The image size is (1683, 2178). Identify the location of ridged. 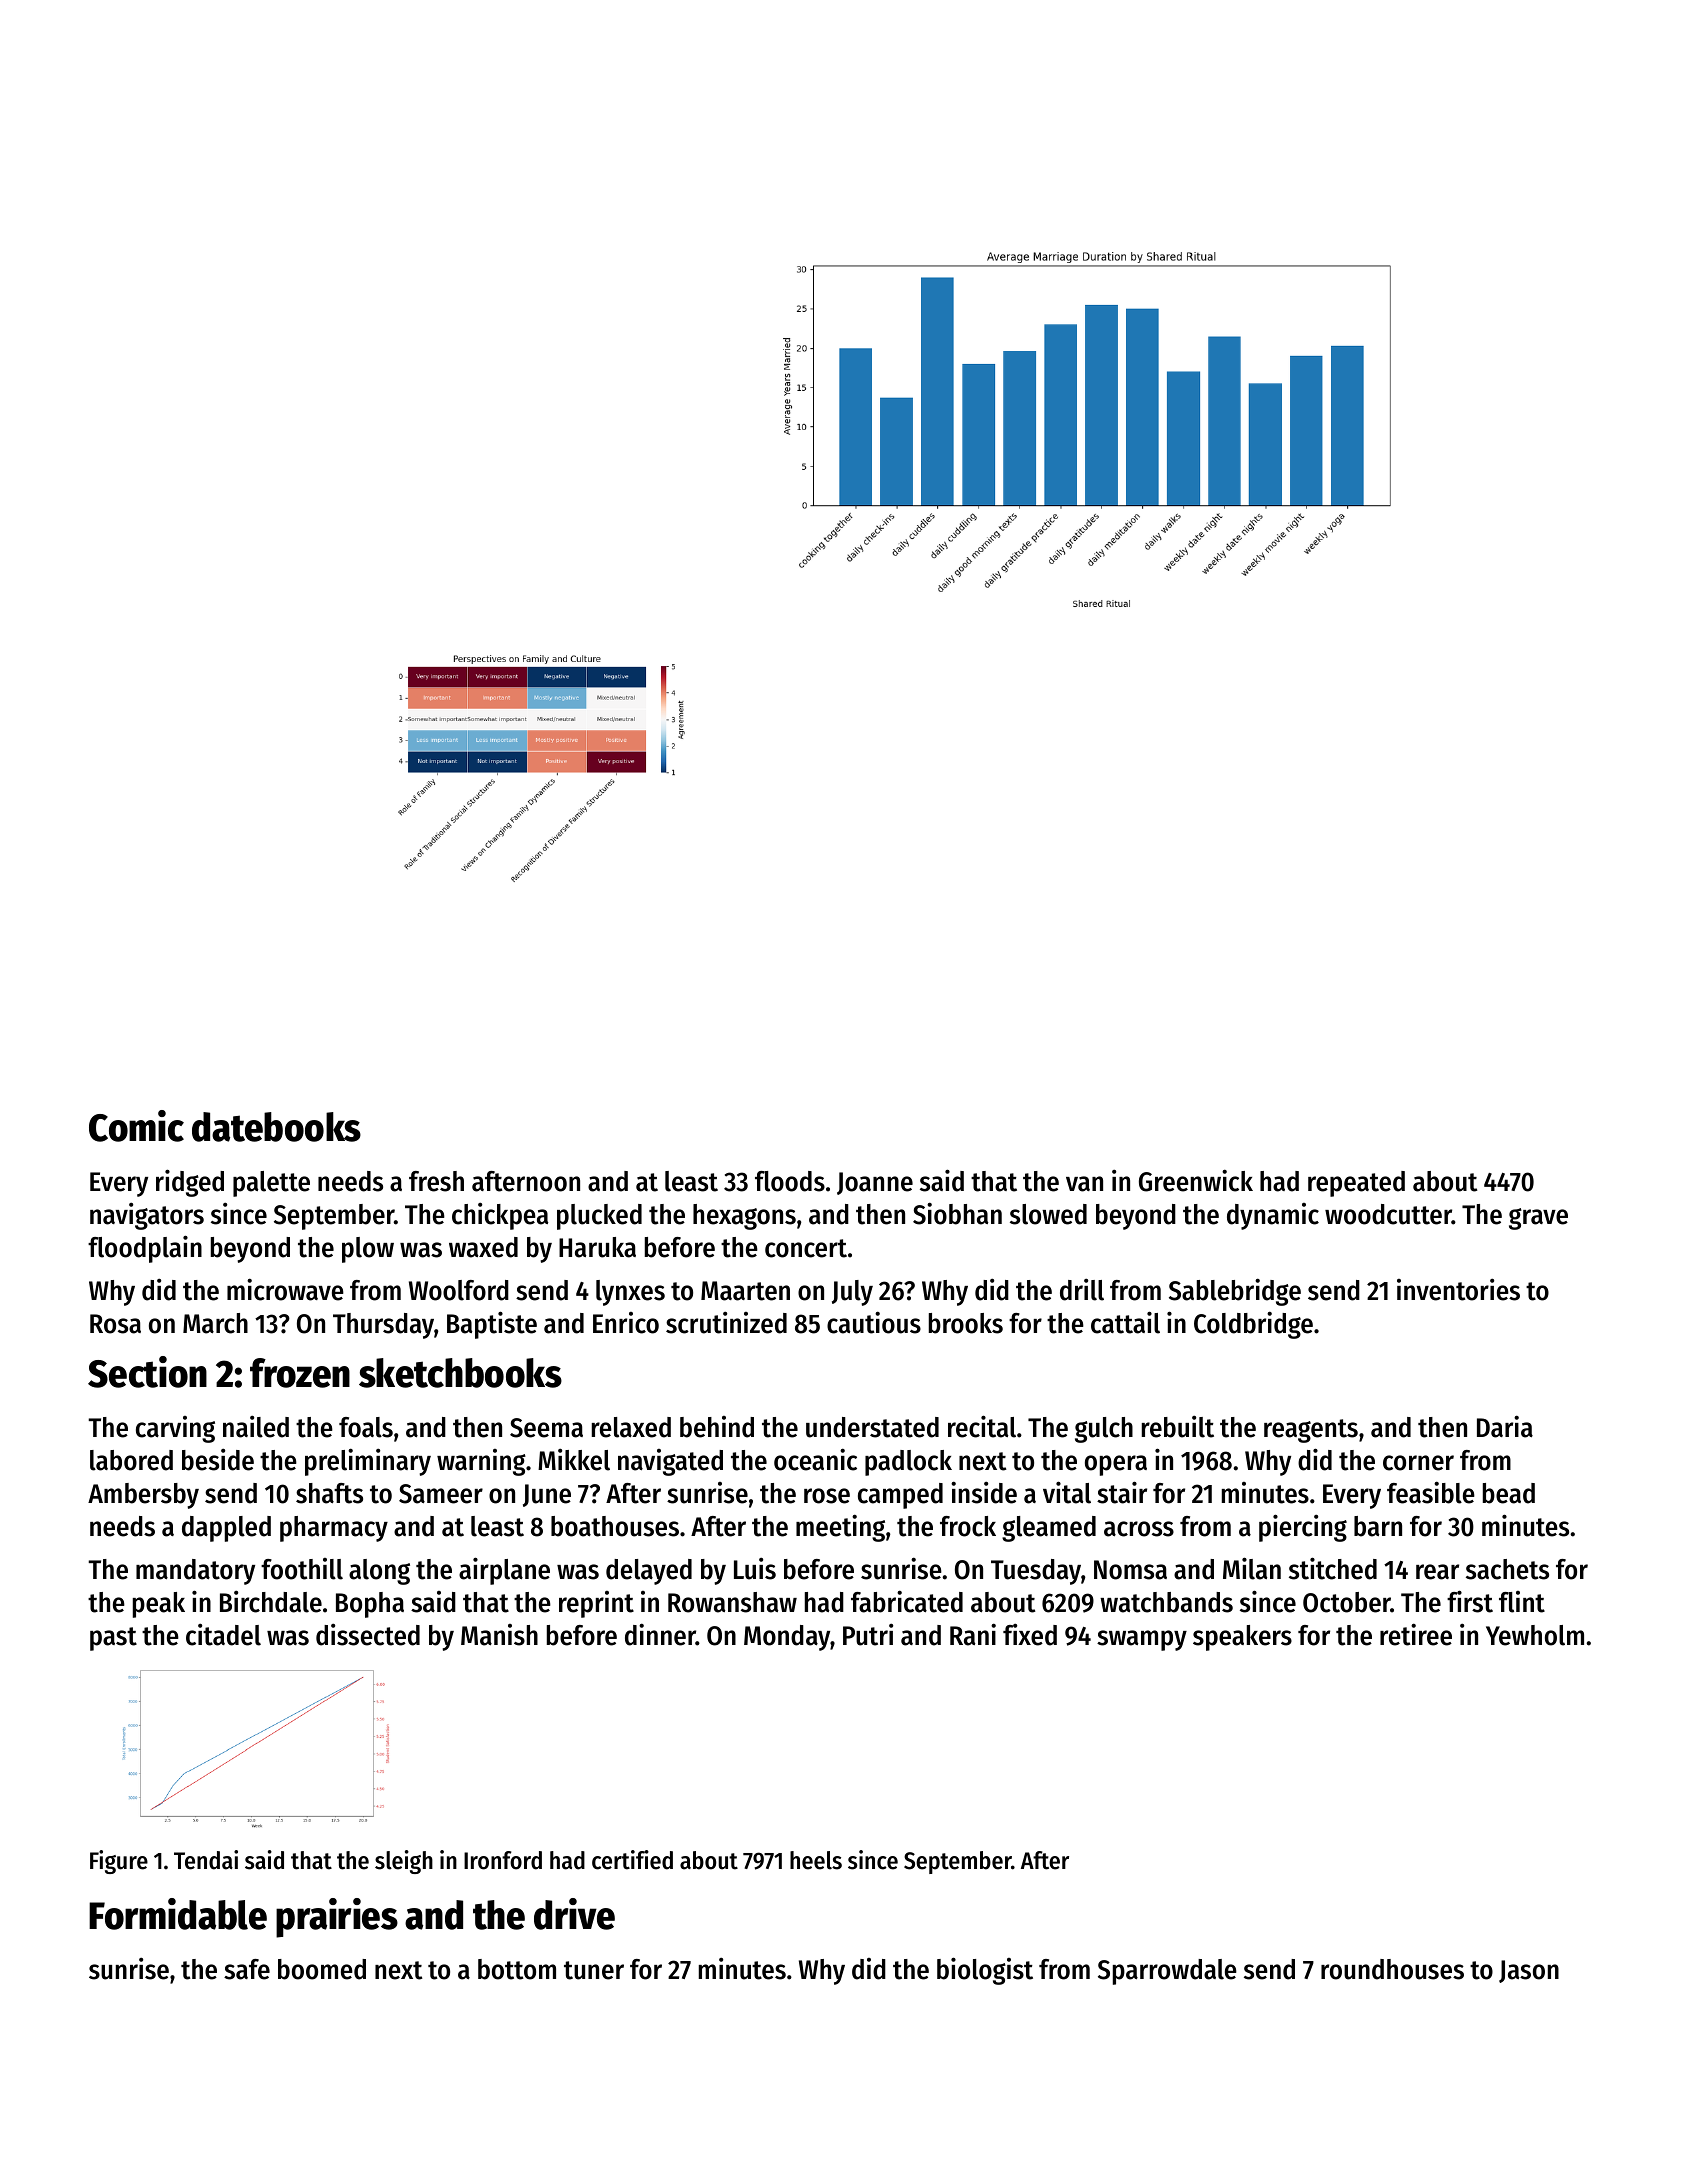
(190, 1183).
